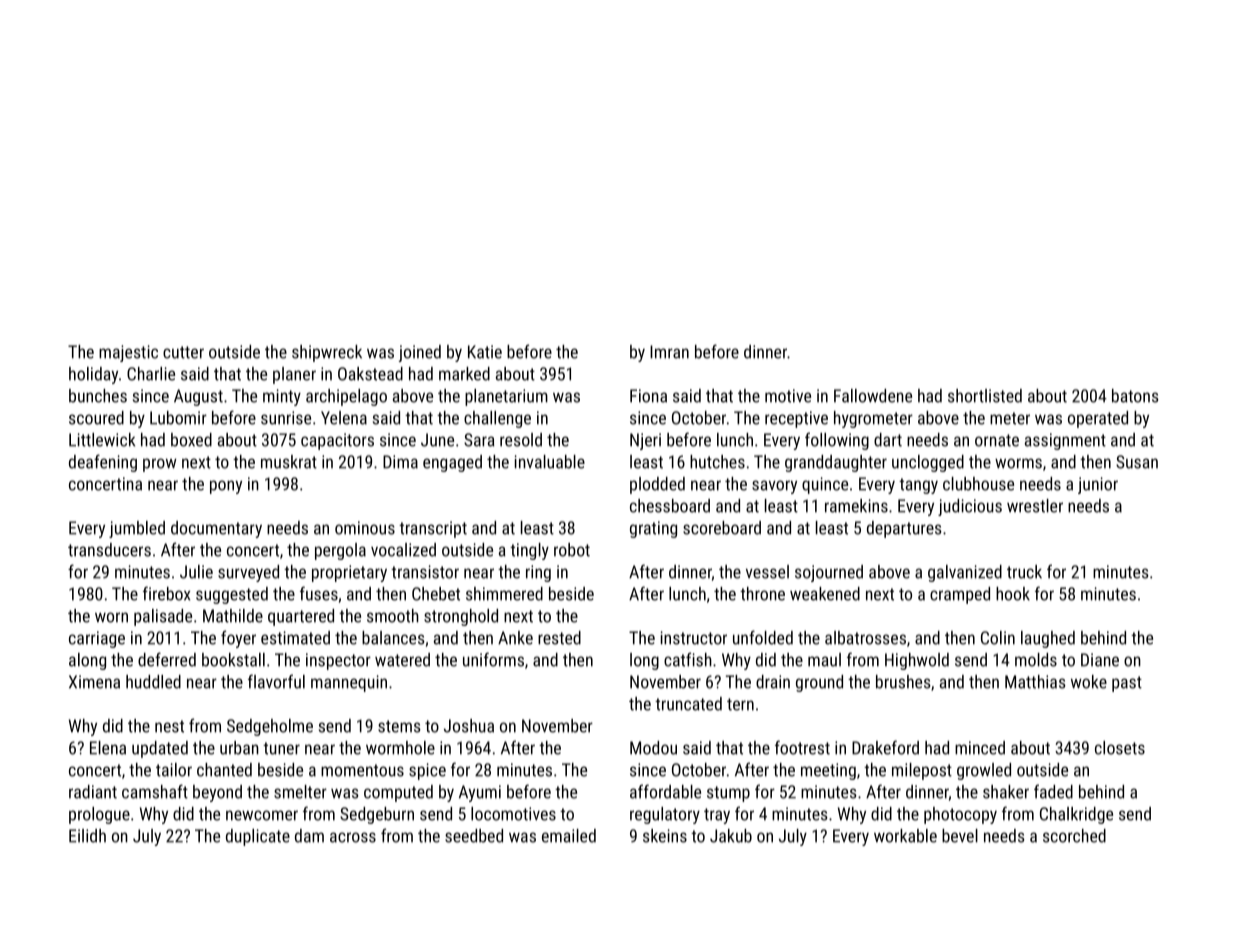 This document has width=1233, height=952. Describe the element at coordinates (1135, 396) in the document. I see `batons` at that location.
